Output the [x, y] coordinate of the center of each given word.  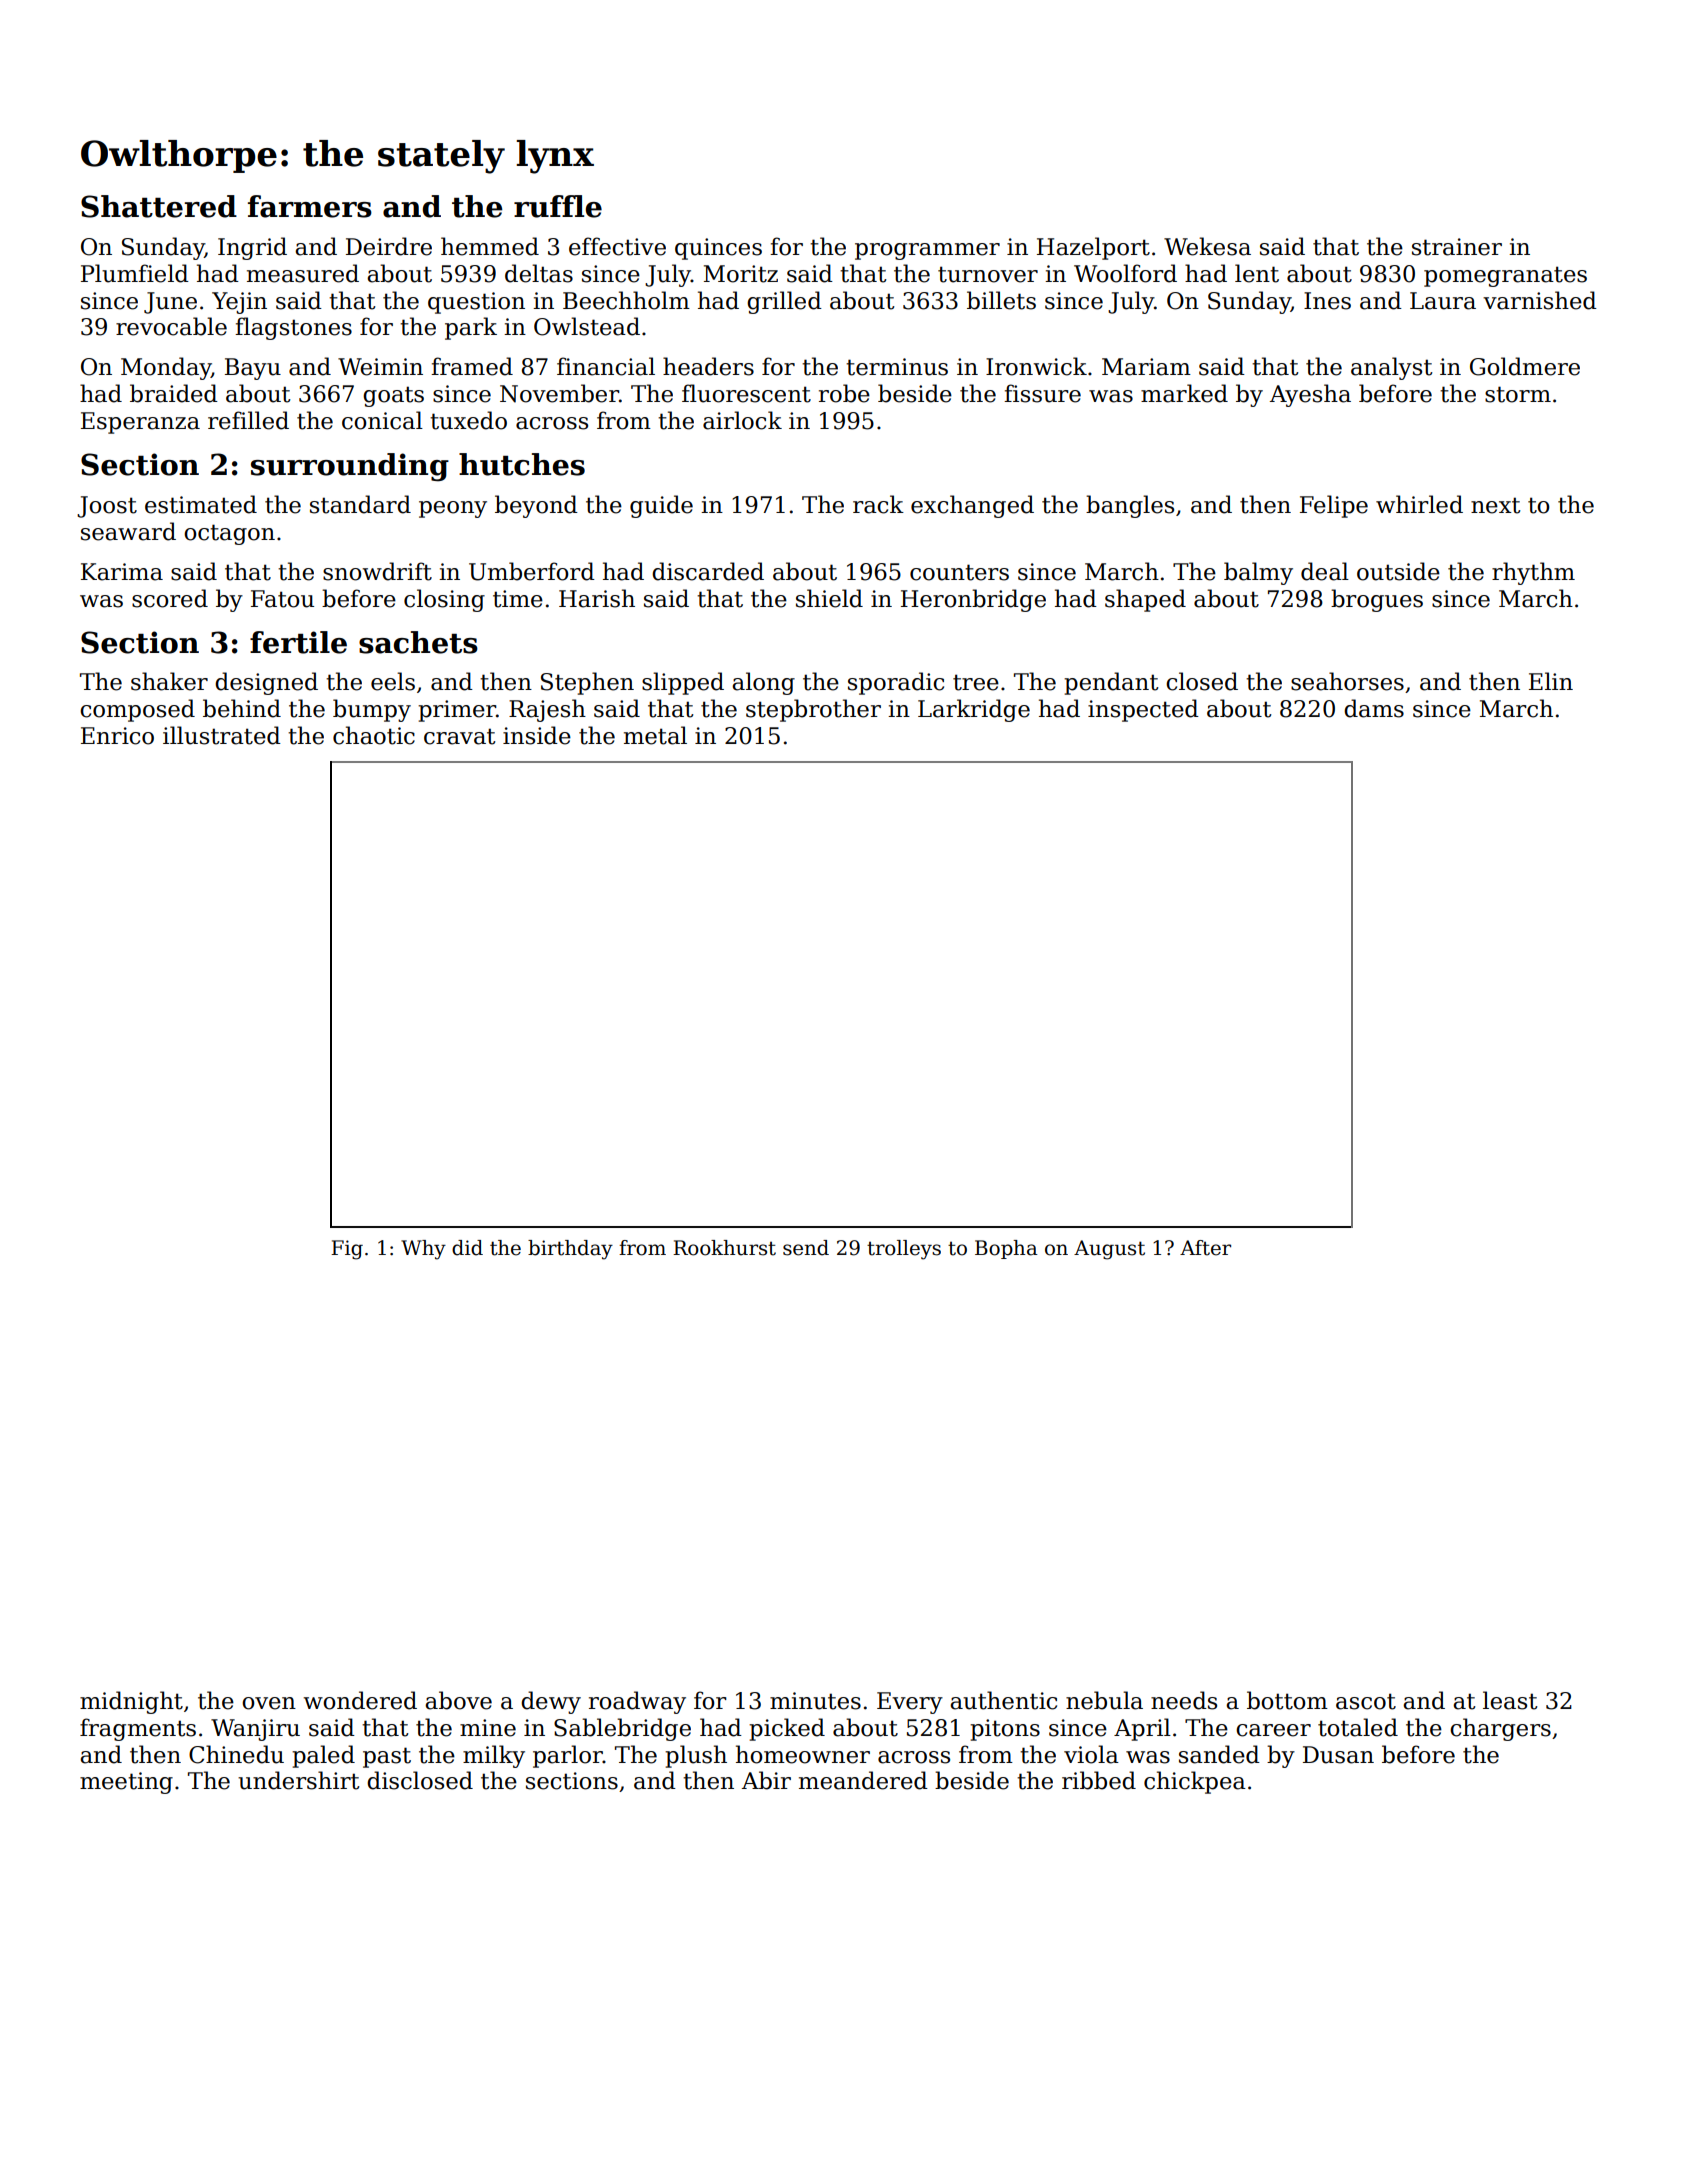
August [1109, 1250]
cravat [460, 736]
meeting [126, 1783]
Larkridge [974, 710]
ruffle [558, 206]
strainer [1457, 247]
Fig [347, 1250]
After [1205, 1248]
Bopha [1006, 1249]
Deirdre [389, 246]
